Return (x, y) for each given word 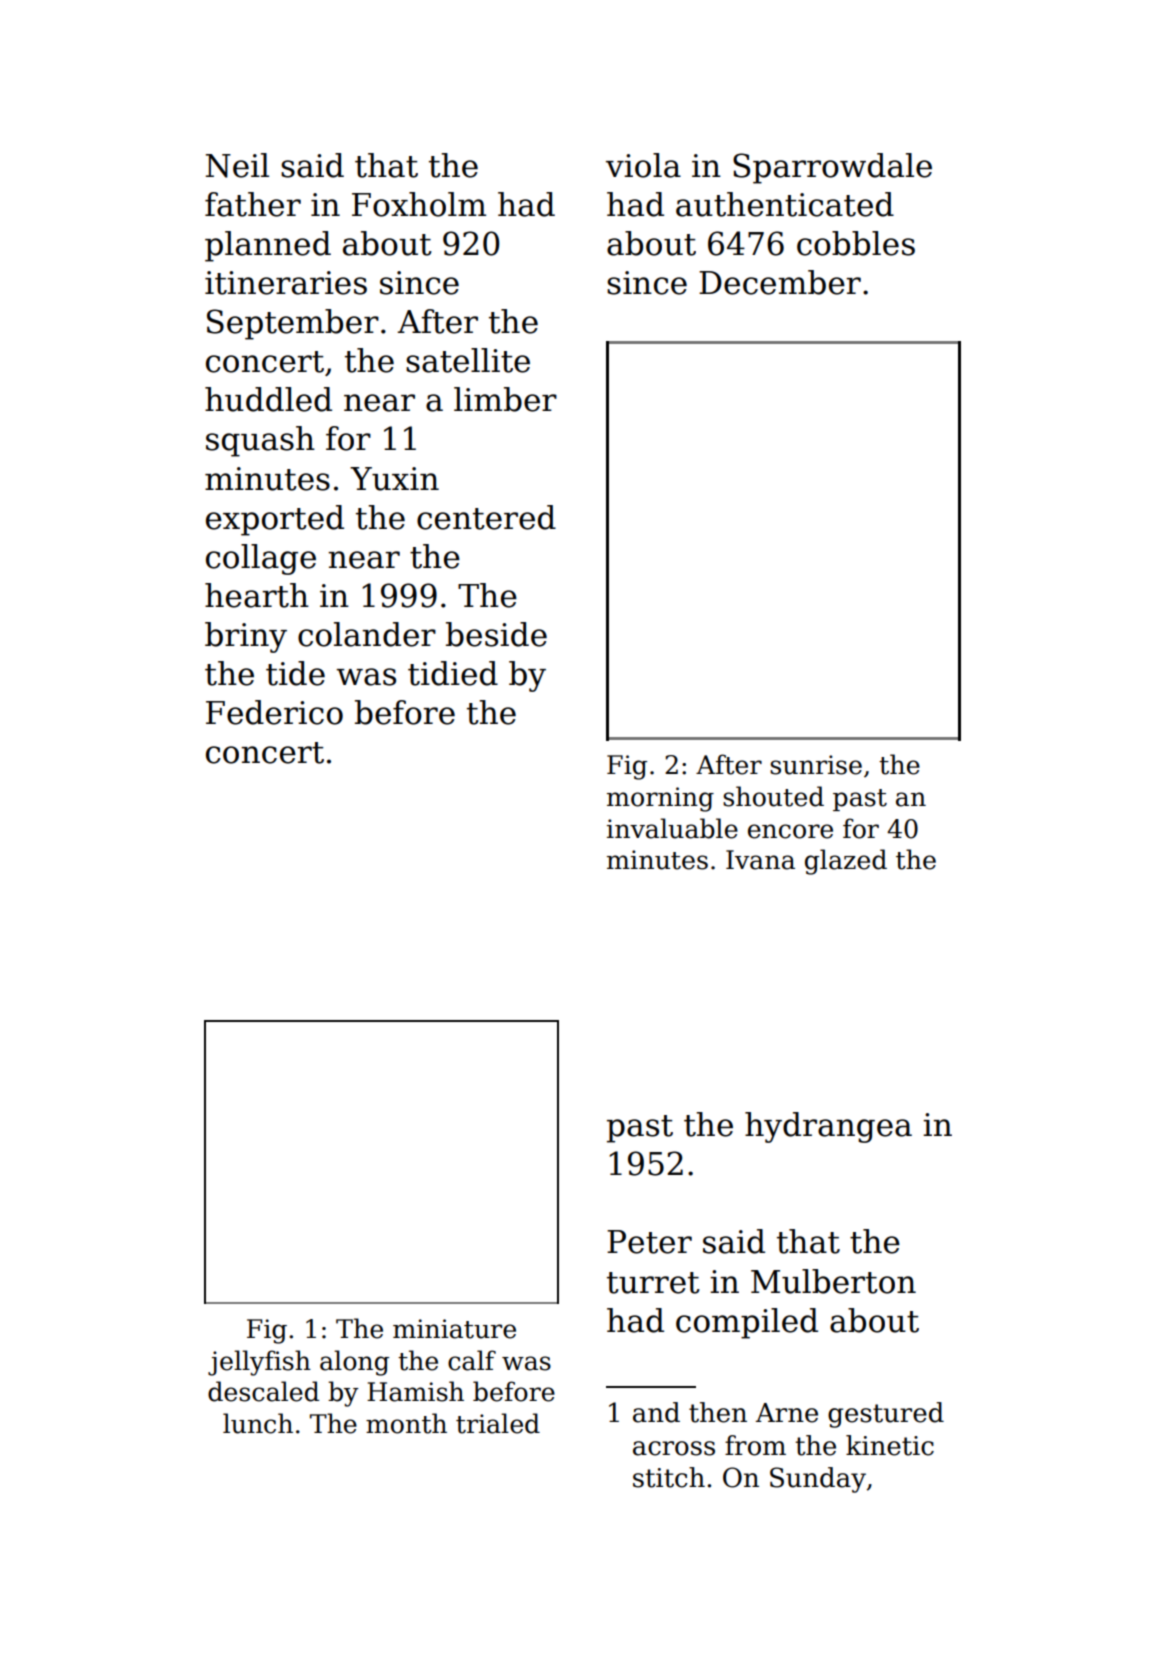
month (406, 1423)
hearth (257, 595)
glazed (846, 862)
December (780, 282)
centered (486, 517)
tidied (453, 673)
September (293, 324)
